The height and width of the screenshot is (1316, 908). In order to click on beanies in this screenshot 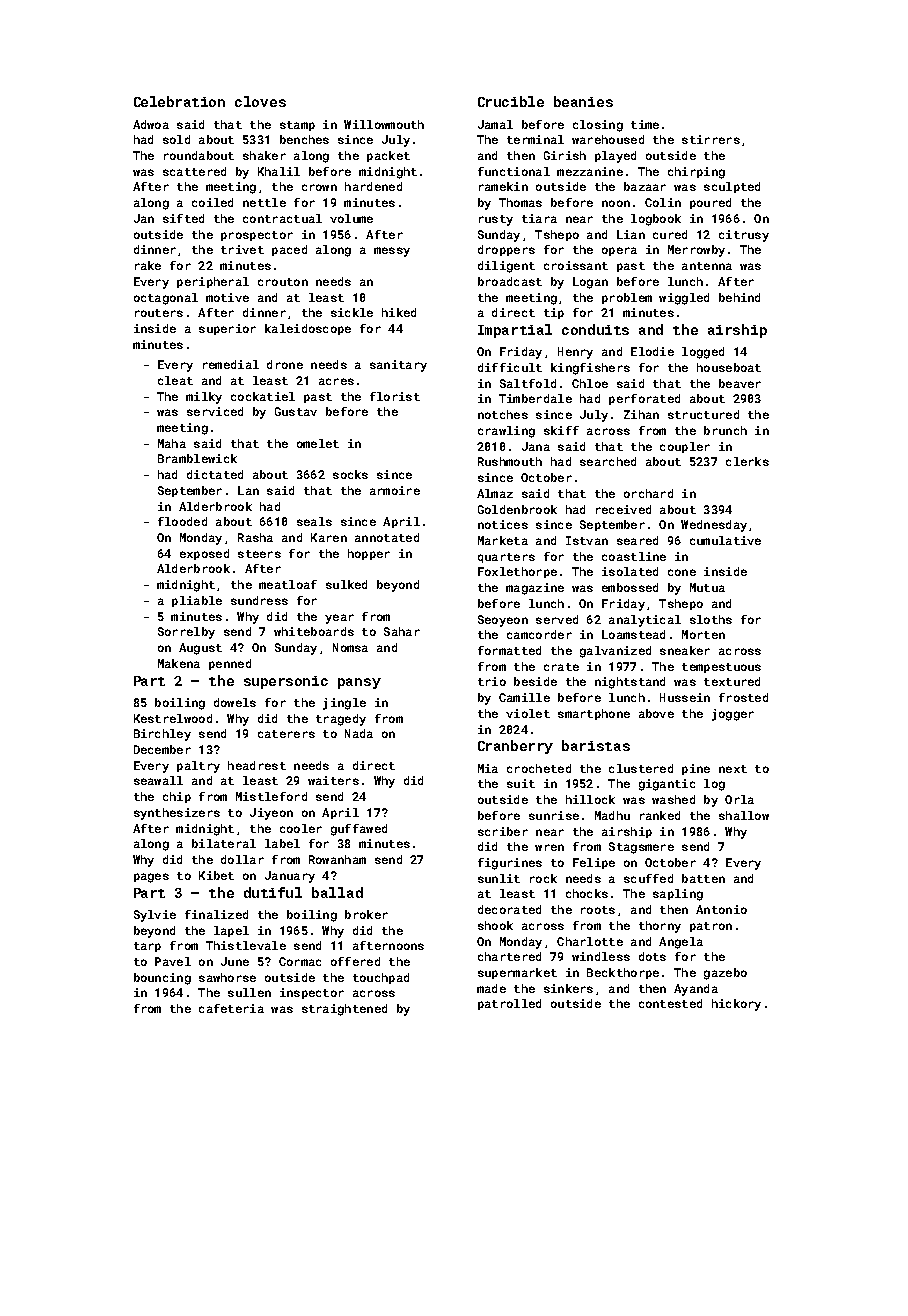, I will do `click(583, 101)`.
